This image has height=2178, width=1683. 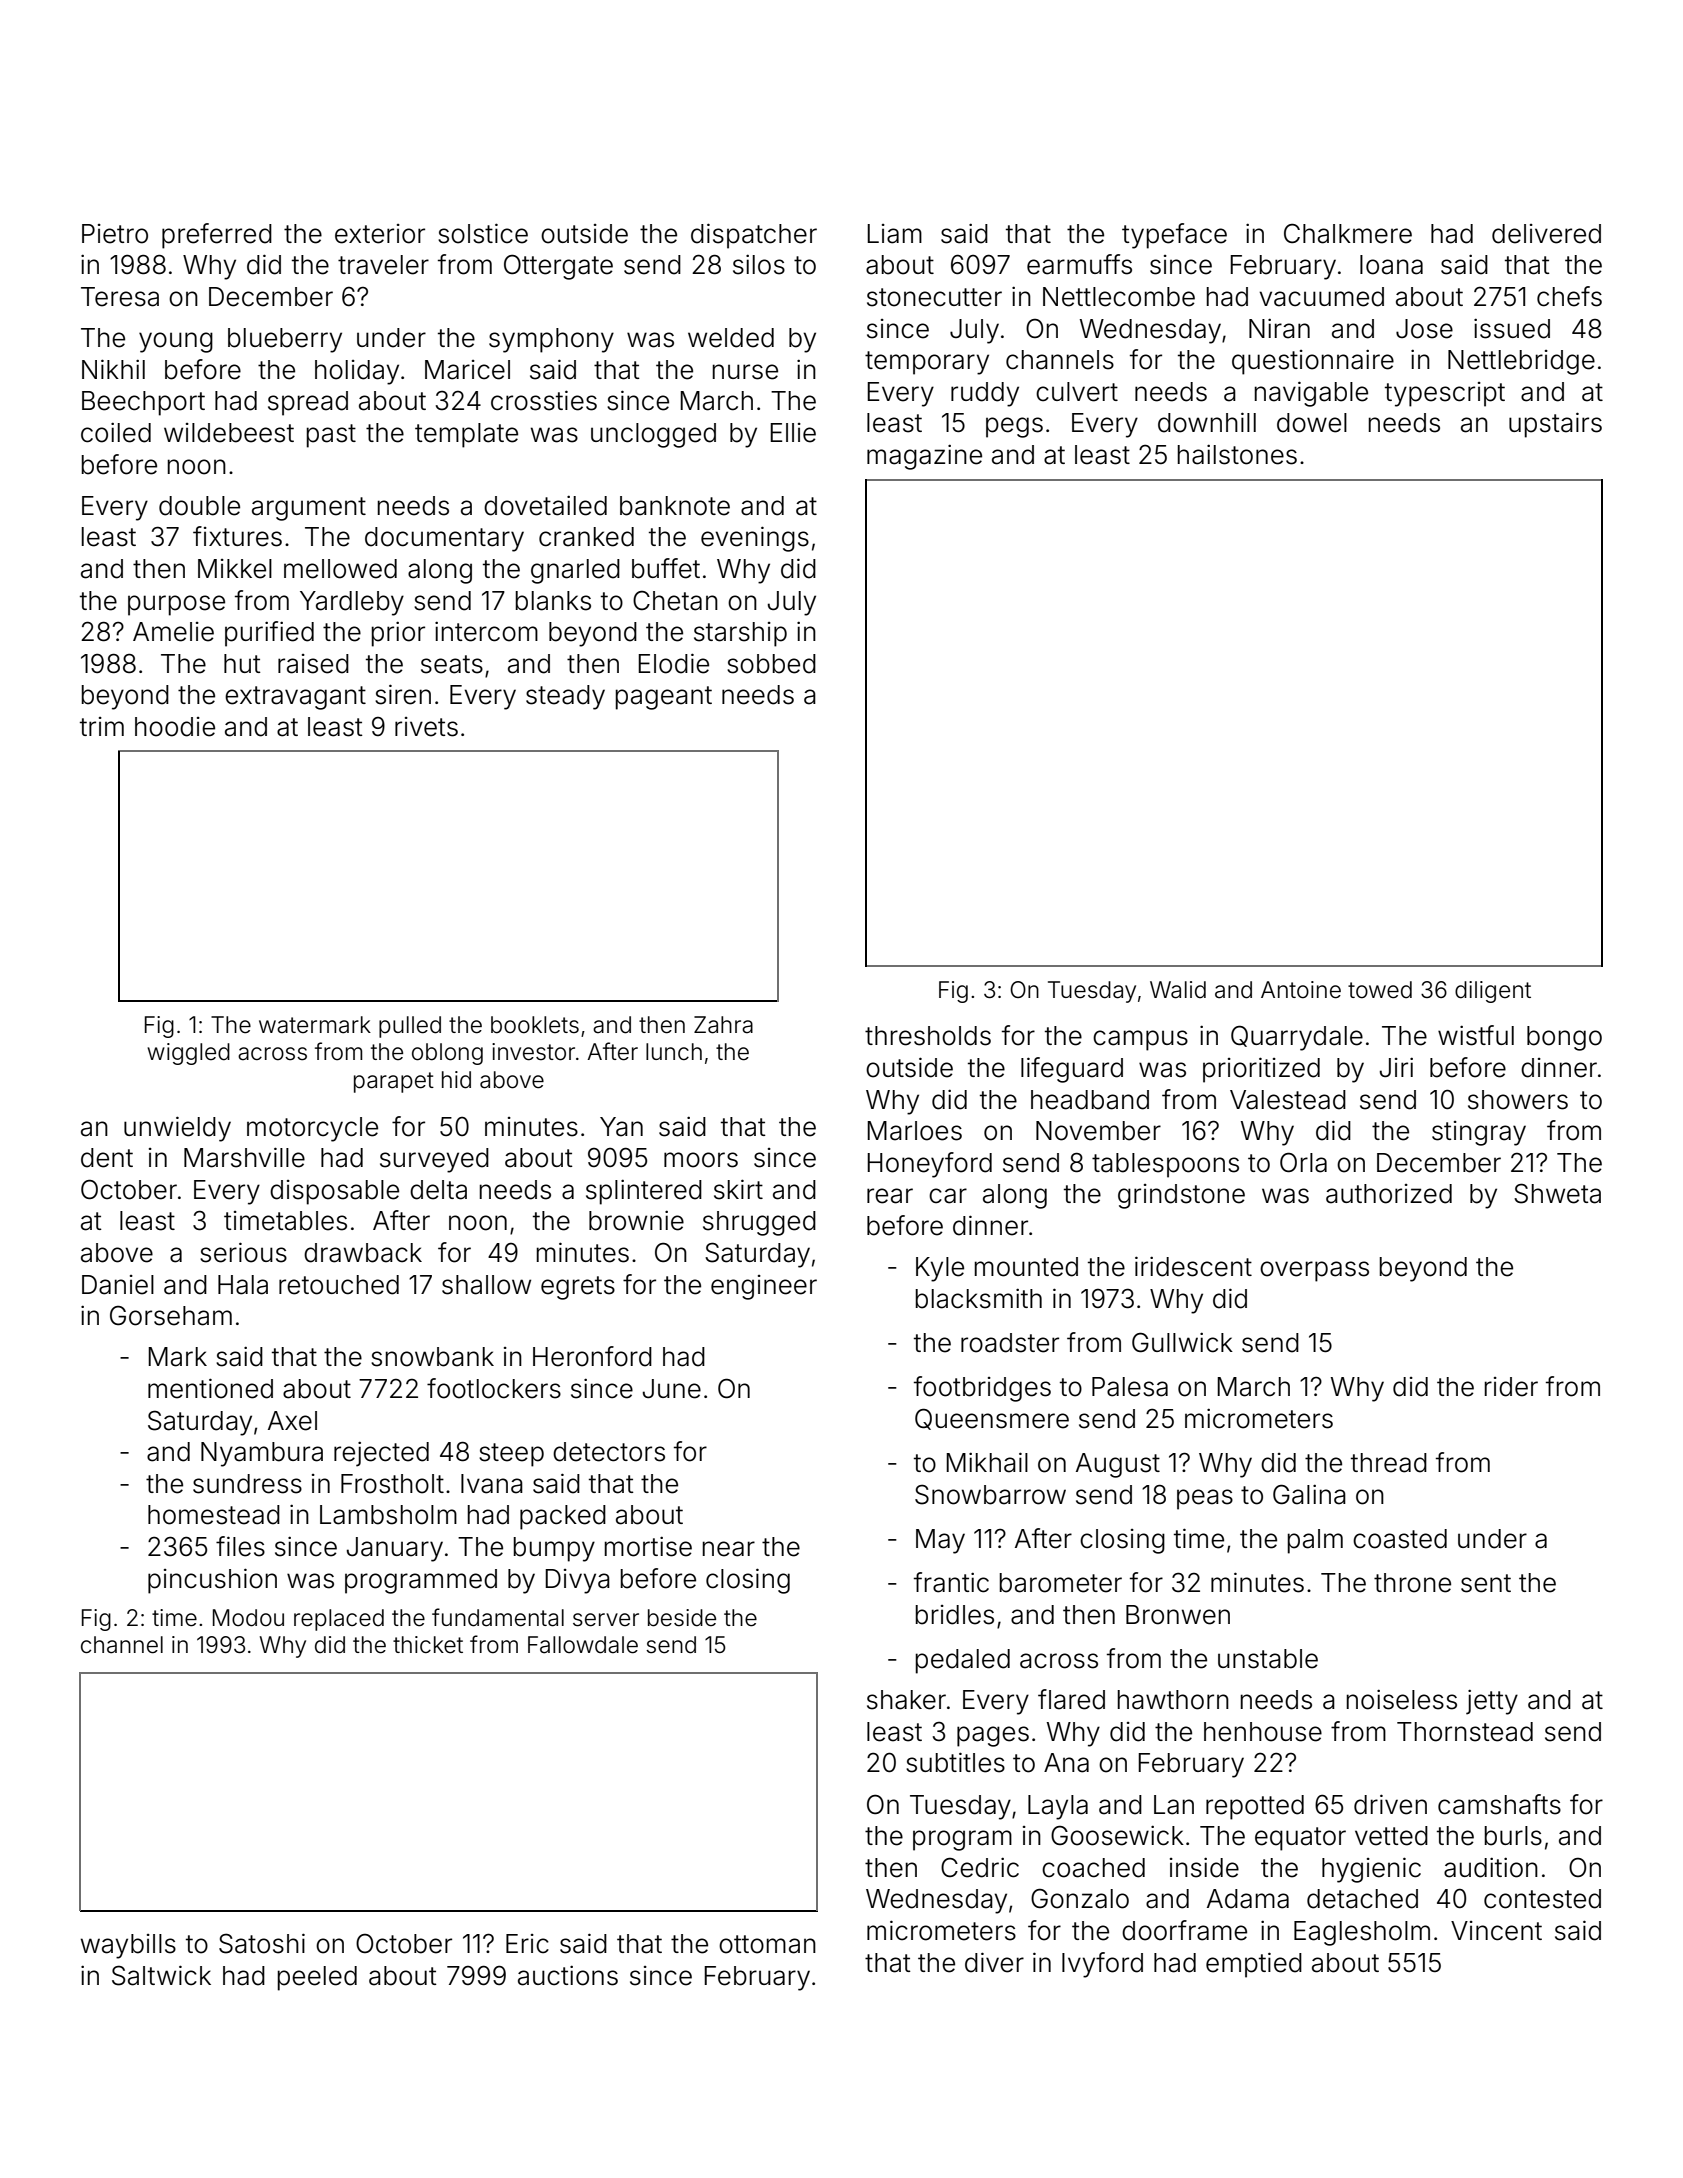 I want to click on upstairs, so click(x=1555, y=425).
